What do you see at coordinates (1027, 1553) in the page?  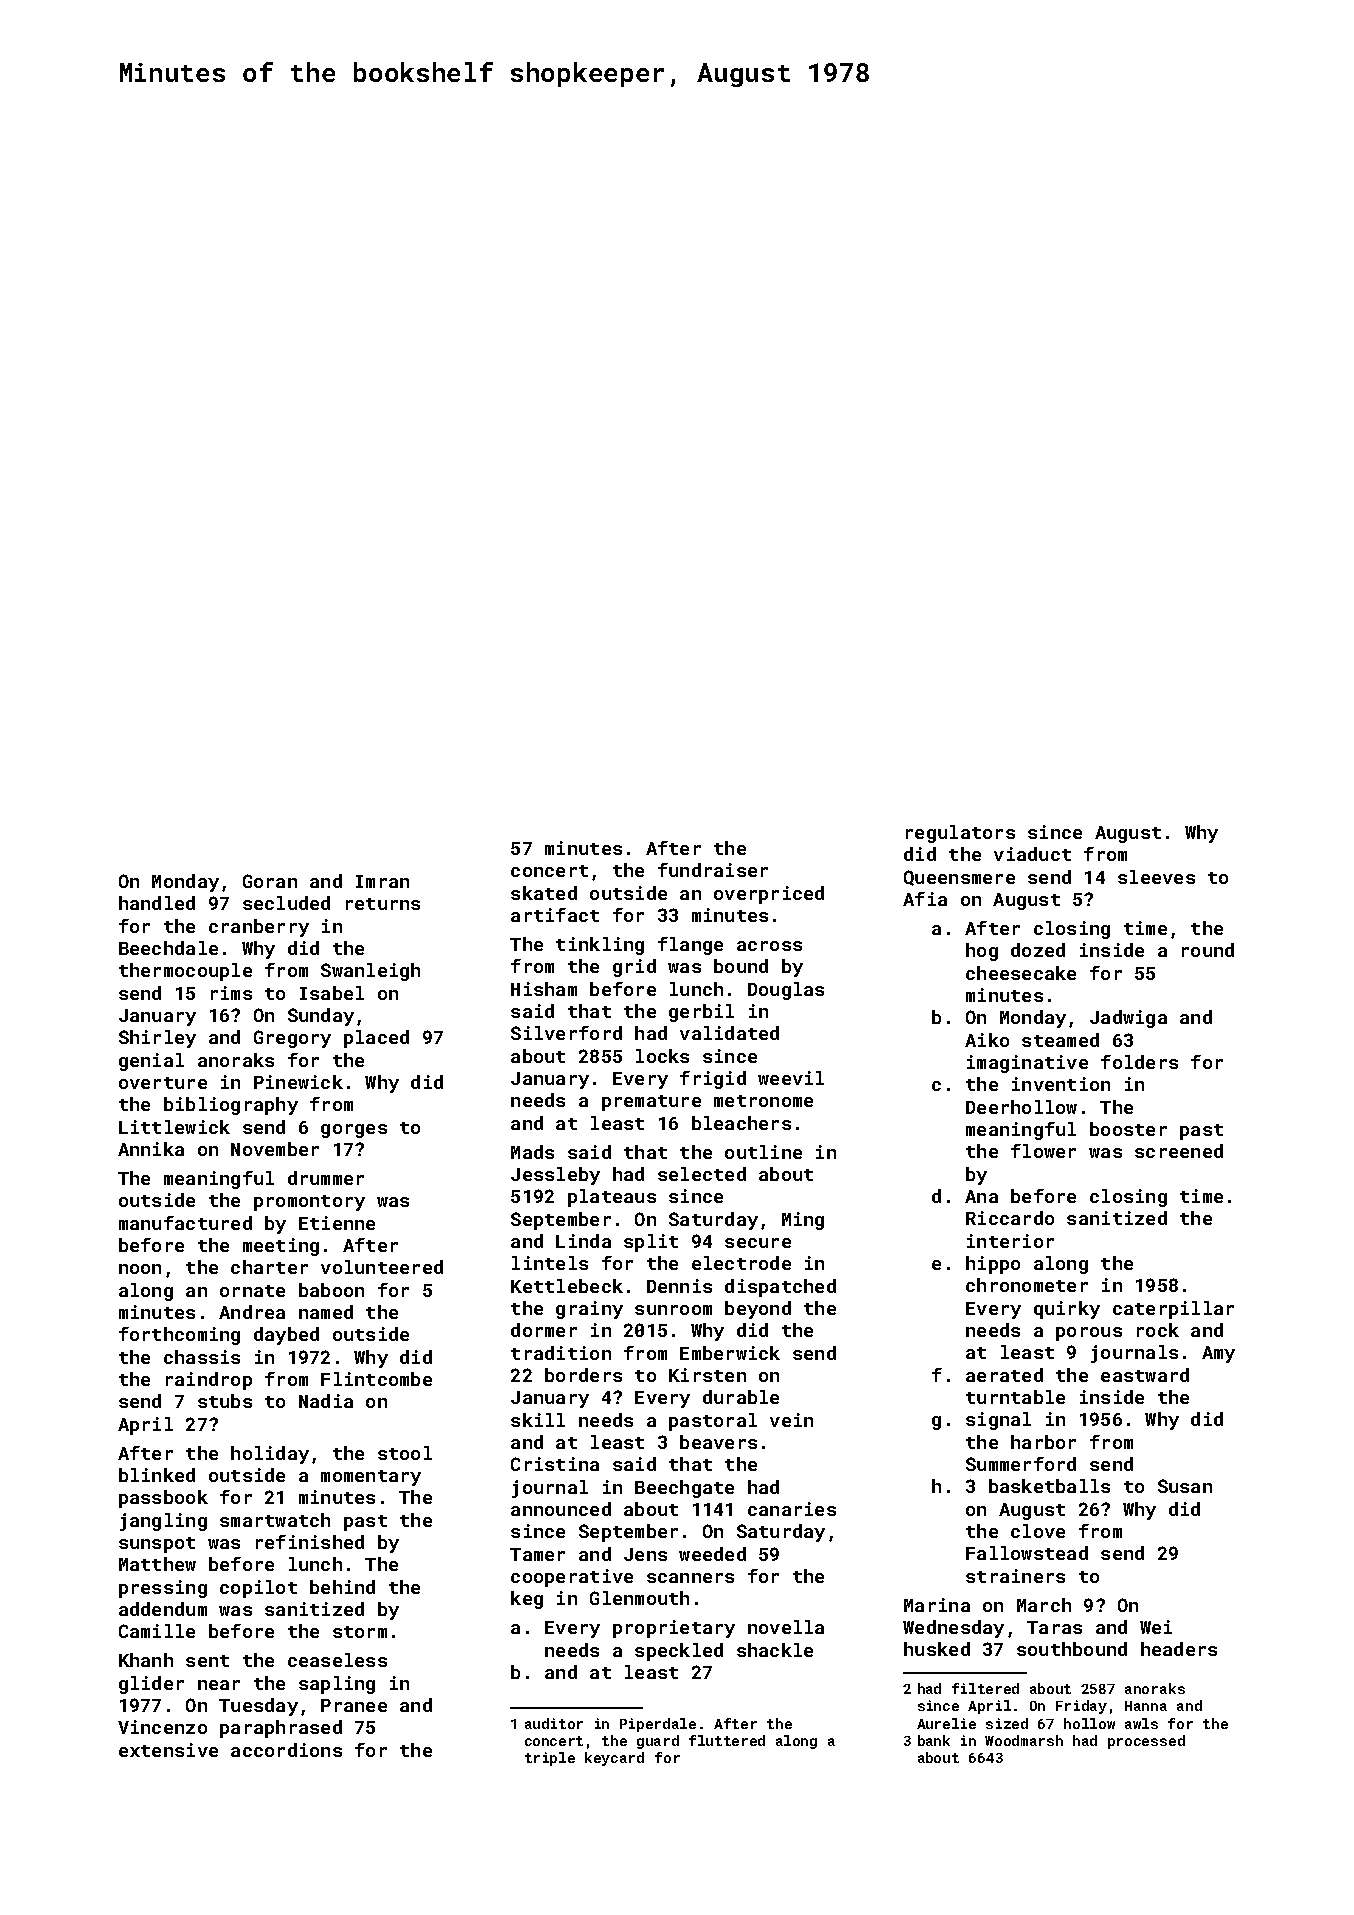 I see `Fallowstead` at bounding box center [1027, 1553].
